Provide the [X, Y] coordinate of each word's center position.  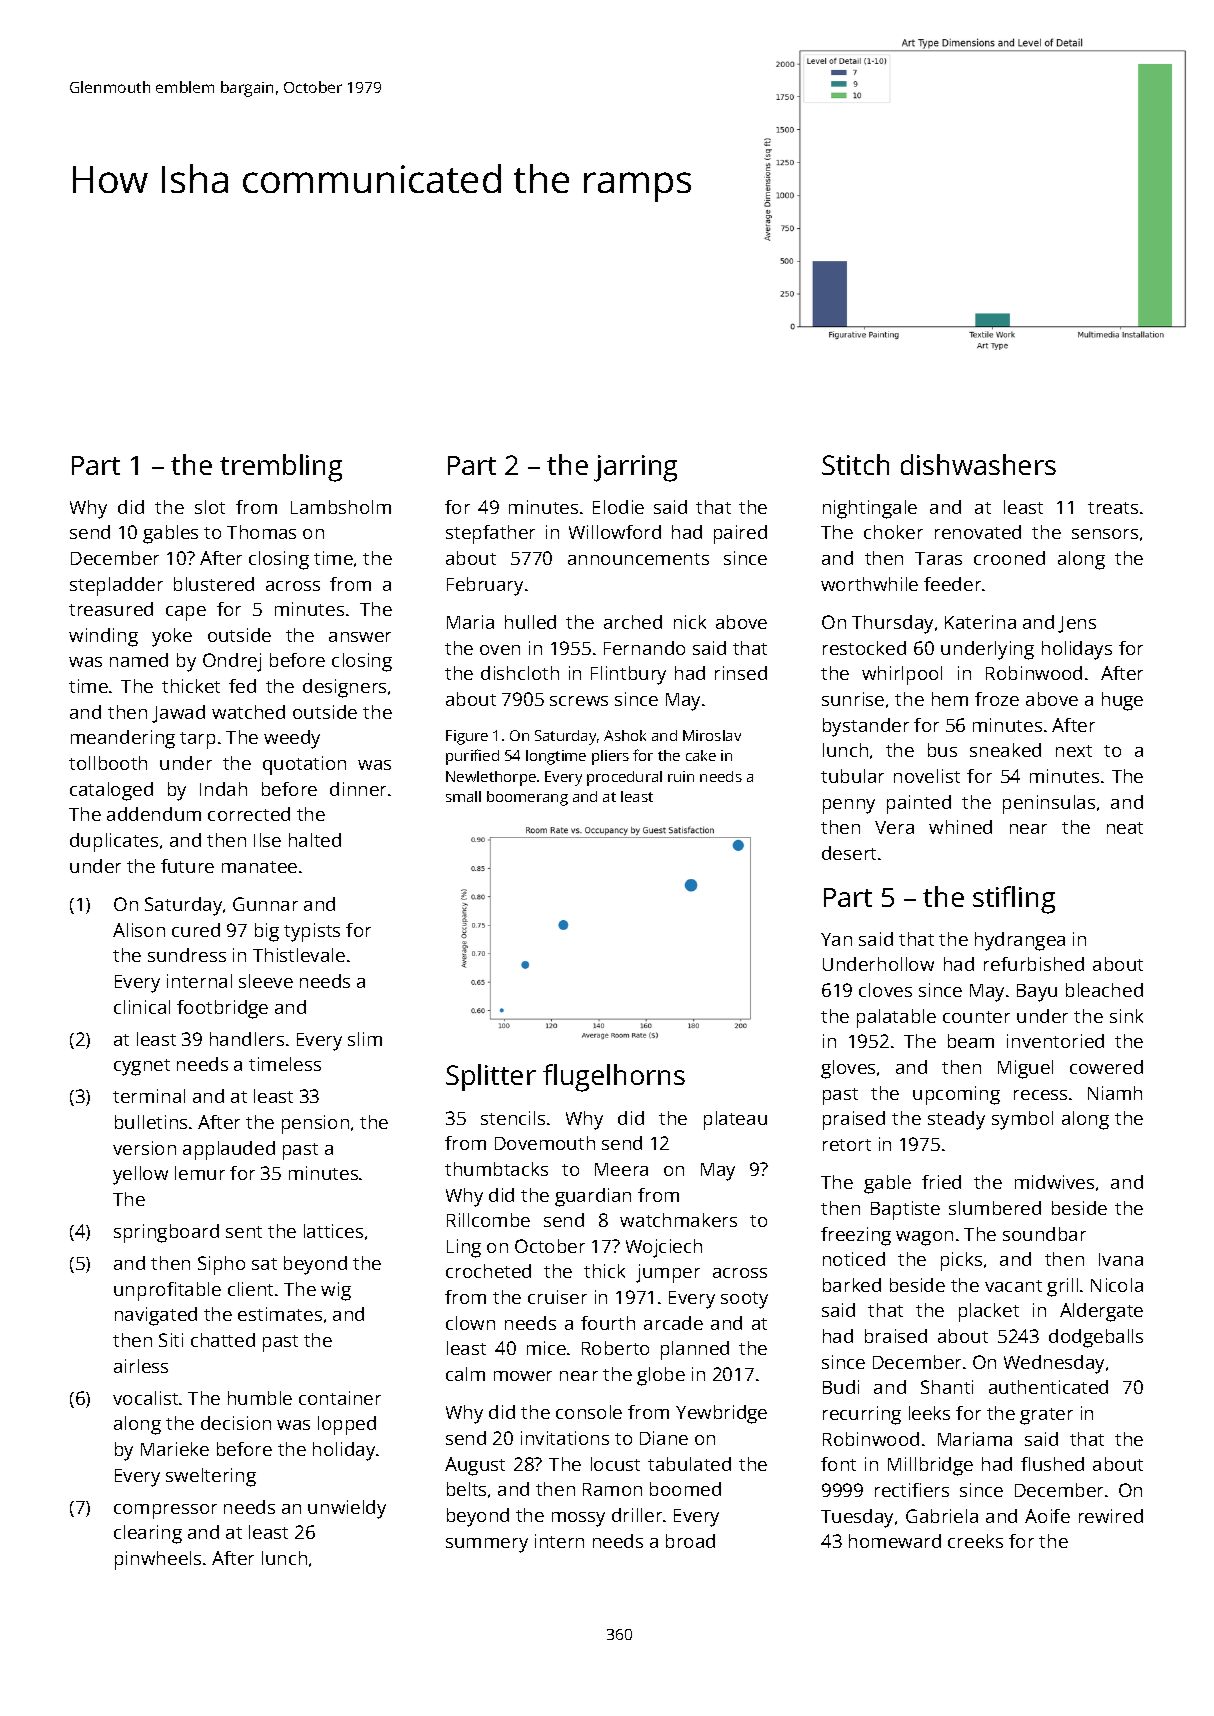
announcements [638, 559]
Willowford [615, 532]
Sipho [221, 1265]
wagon [924, 1238]
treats [1113, 508]
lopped [347, 1425]
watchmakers [678, 1220]
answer [360, 637]
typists [312, 932]
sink [1126, 1016]
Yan [836, 939]
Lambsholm [341, 507]
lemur [200, 1173]
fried [941, 1182]
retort [847, 1145]
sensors [1105, 534]
